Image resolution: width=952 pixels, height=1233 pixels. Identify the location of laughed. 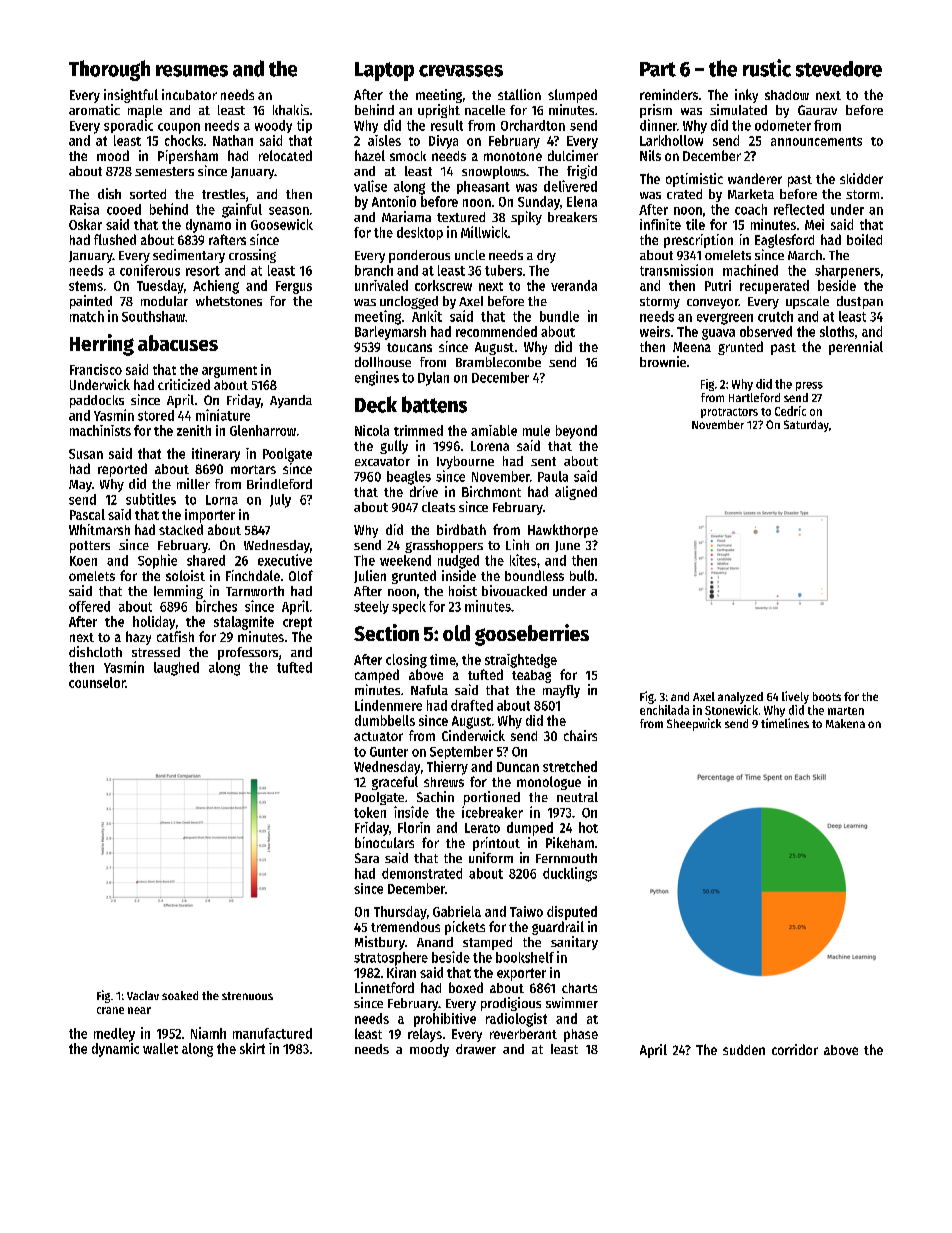
(176, 669).
